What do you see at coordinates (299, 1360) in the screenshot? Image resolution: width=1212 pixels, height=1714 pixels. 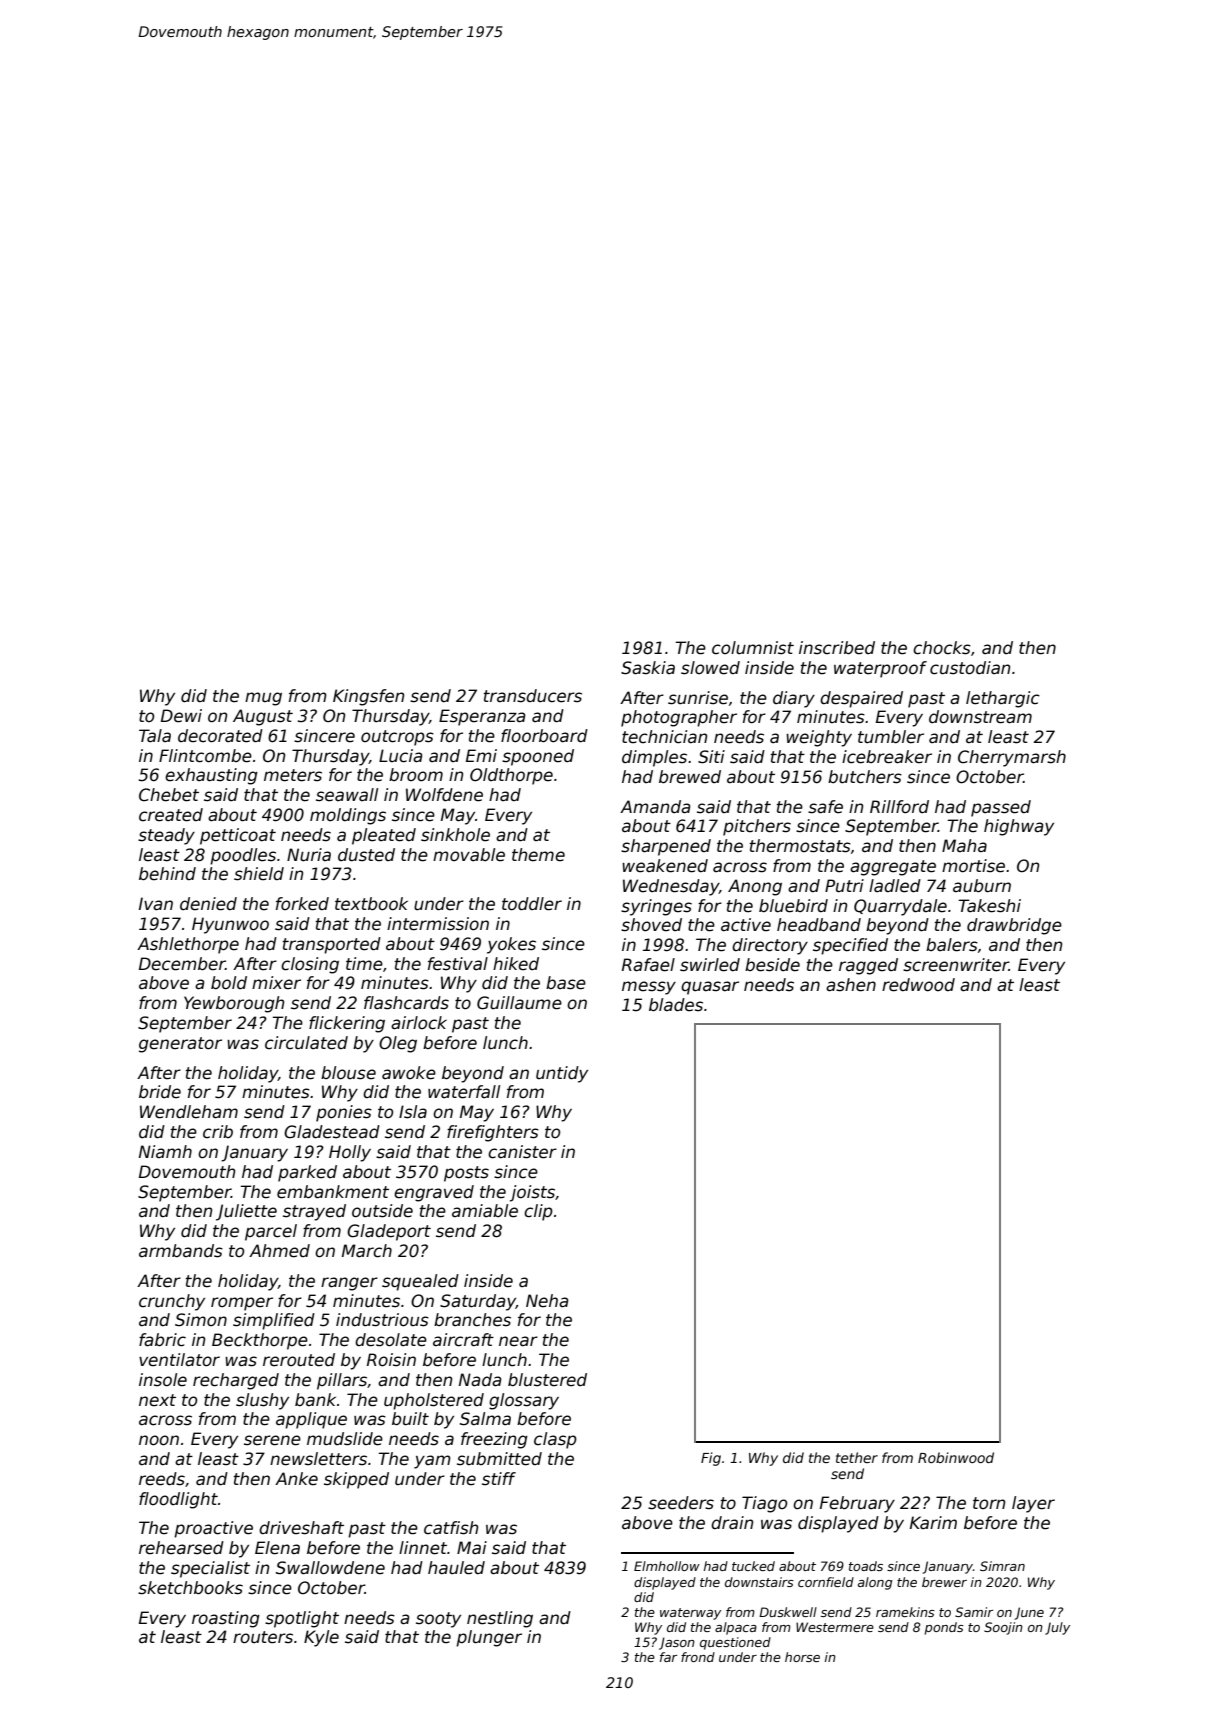 I see `rerouted` at bounding box center [299, 1360].
